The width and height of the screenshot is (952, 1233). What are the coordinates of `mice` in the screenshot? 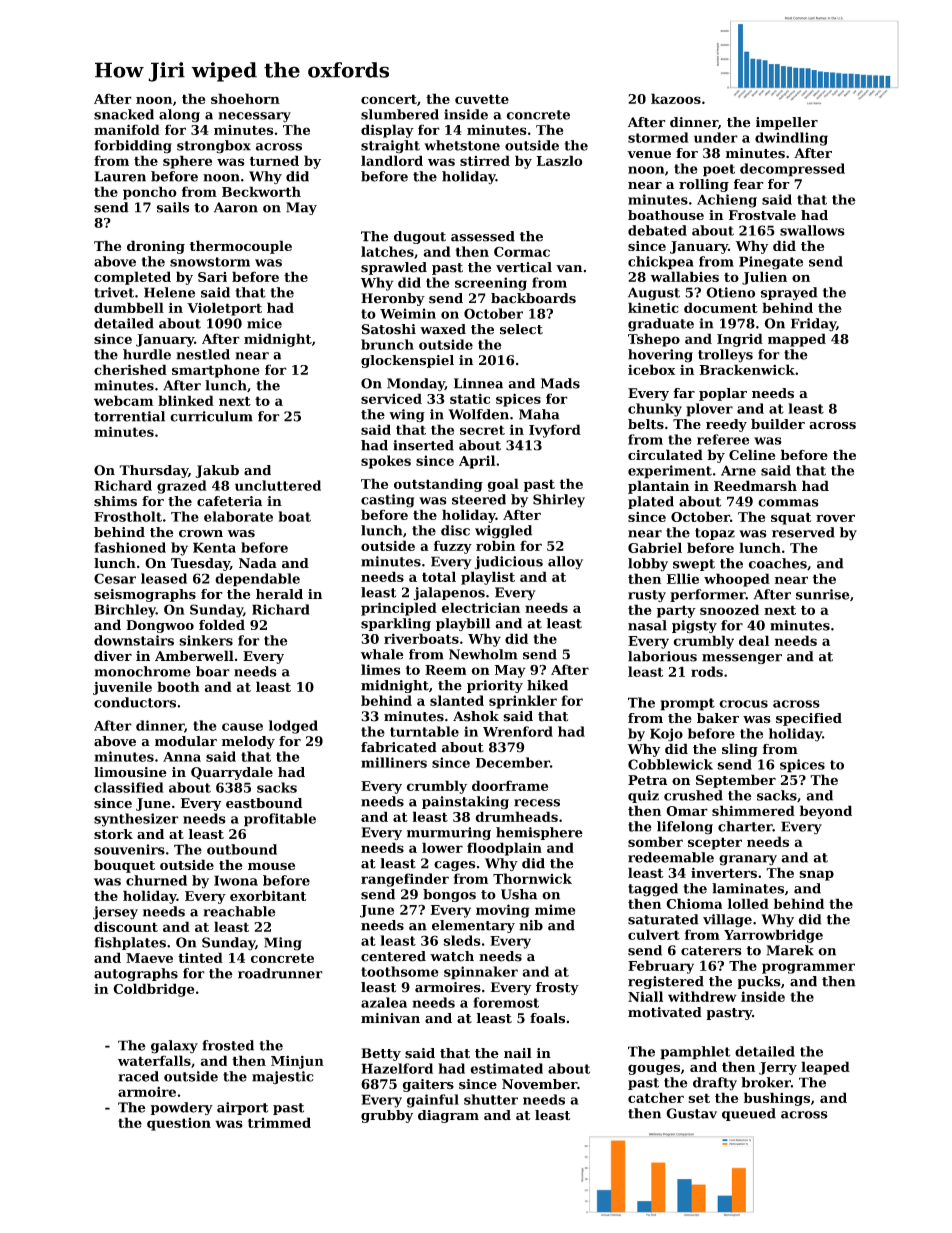 It's located at (264, 323).
